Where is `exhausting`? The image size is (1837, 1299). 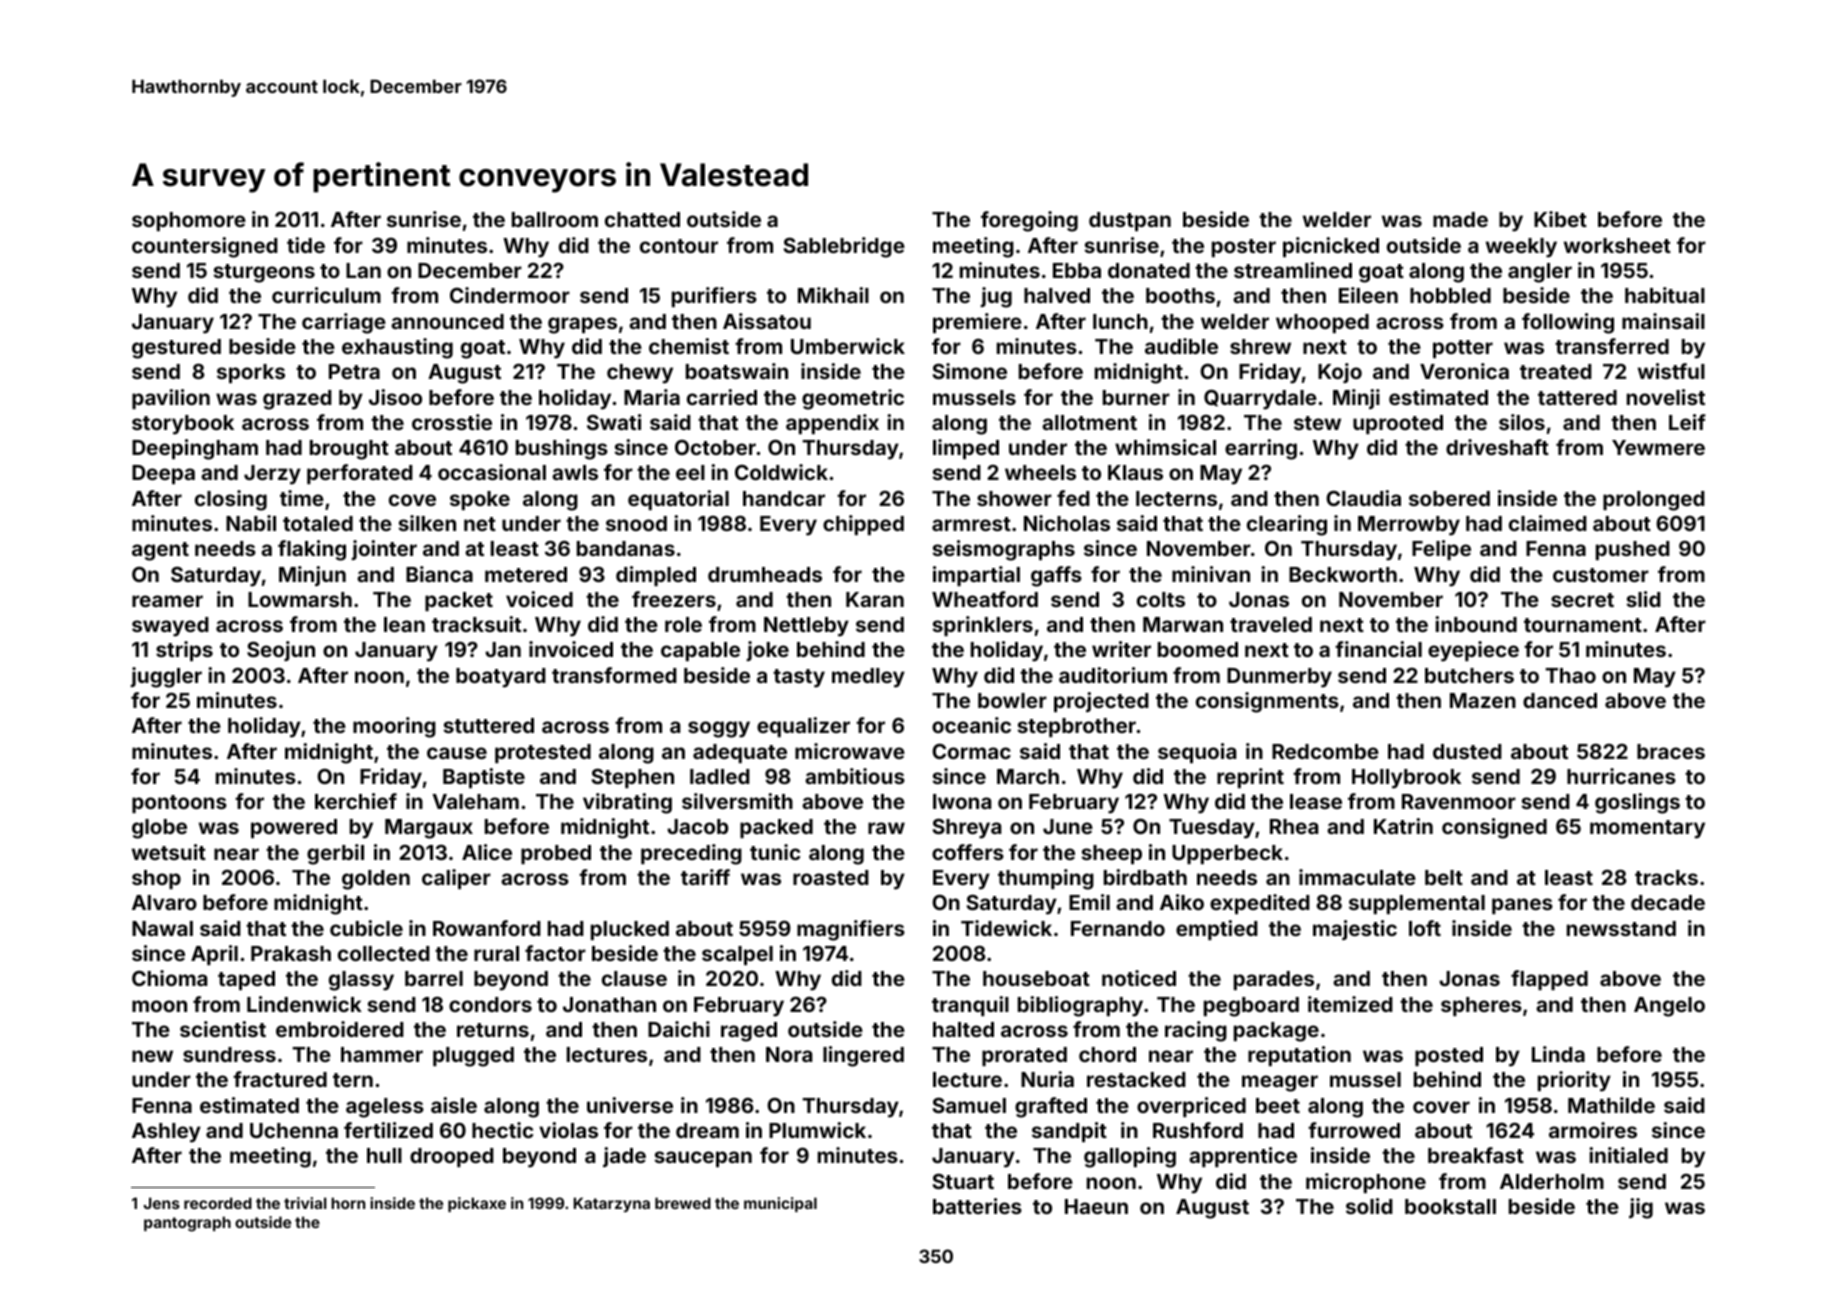
exhausting is located at coordinates (397, 348).
